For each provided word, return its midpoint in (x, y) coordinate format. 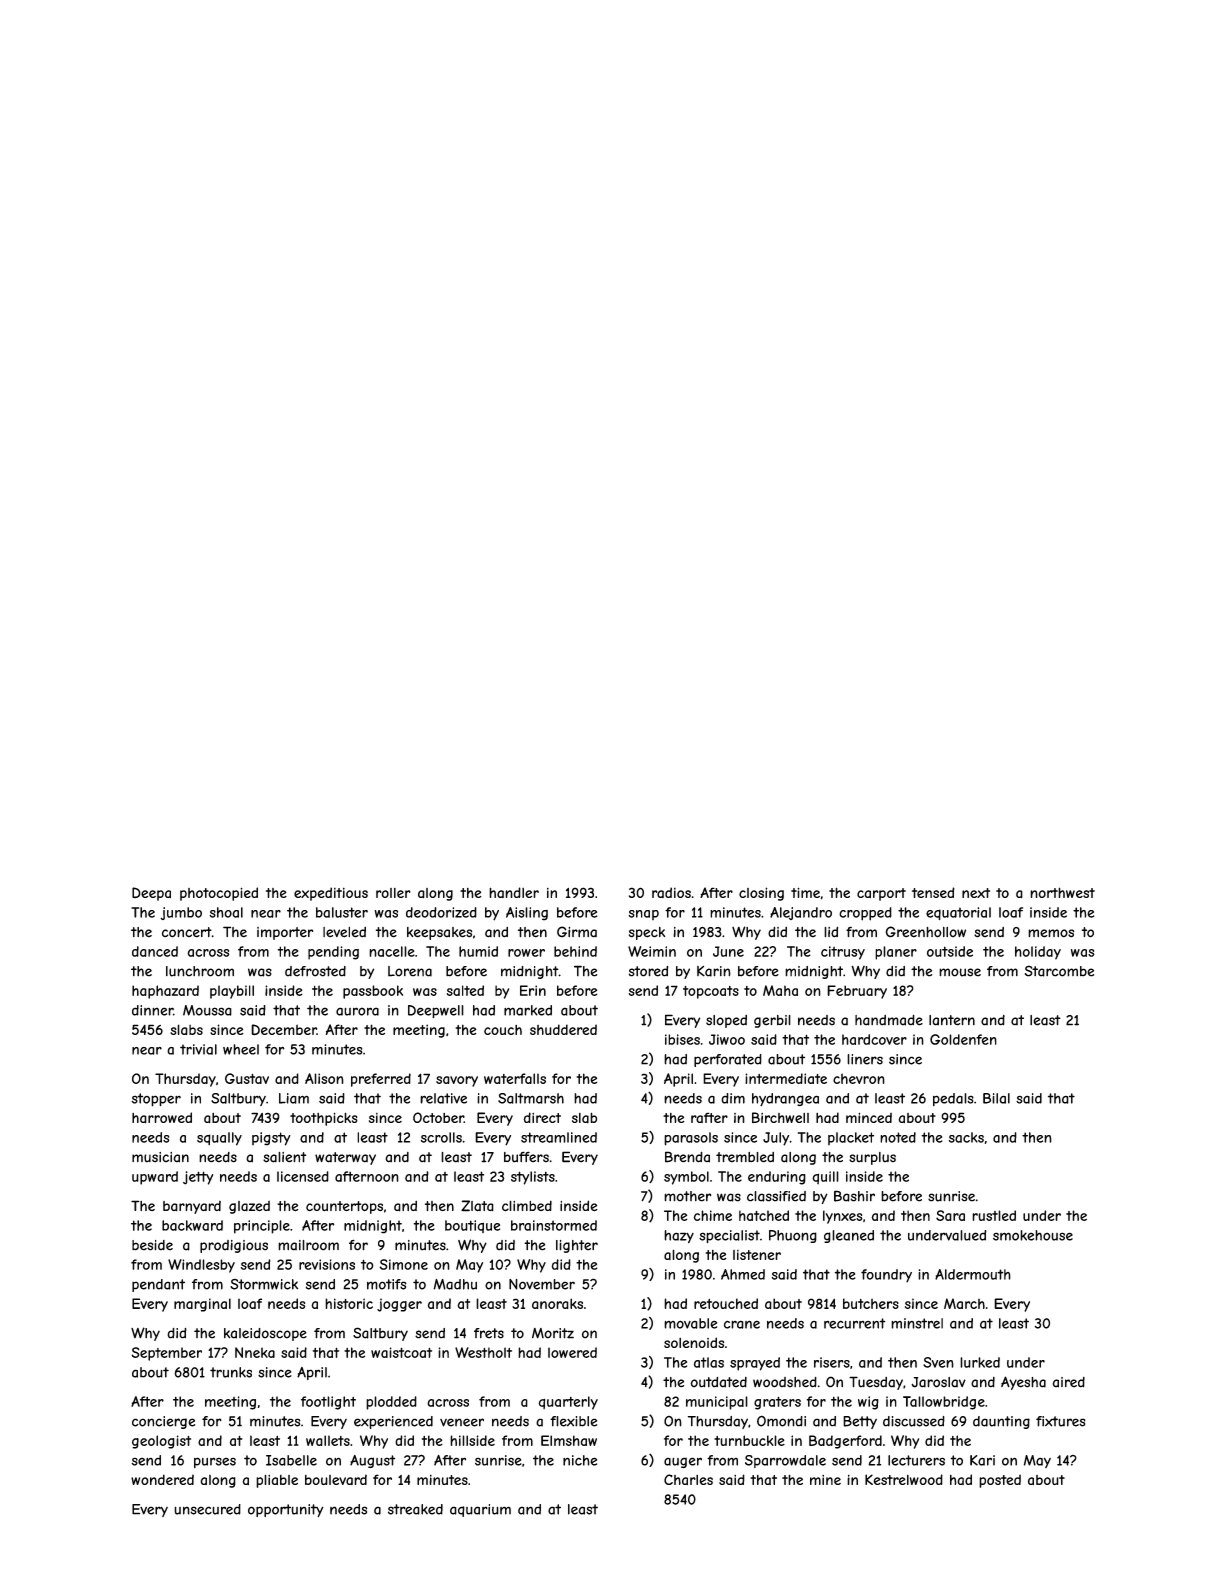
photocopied (219, 894)
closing (761, 894)
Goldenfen (963, 1039)
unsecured (207, 1509)
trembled (745, 1157)
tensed (933, 892)
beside (152, 1245)
